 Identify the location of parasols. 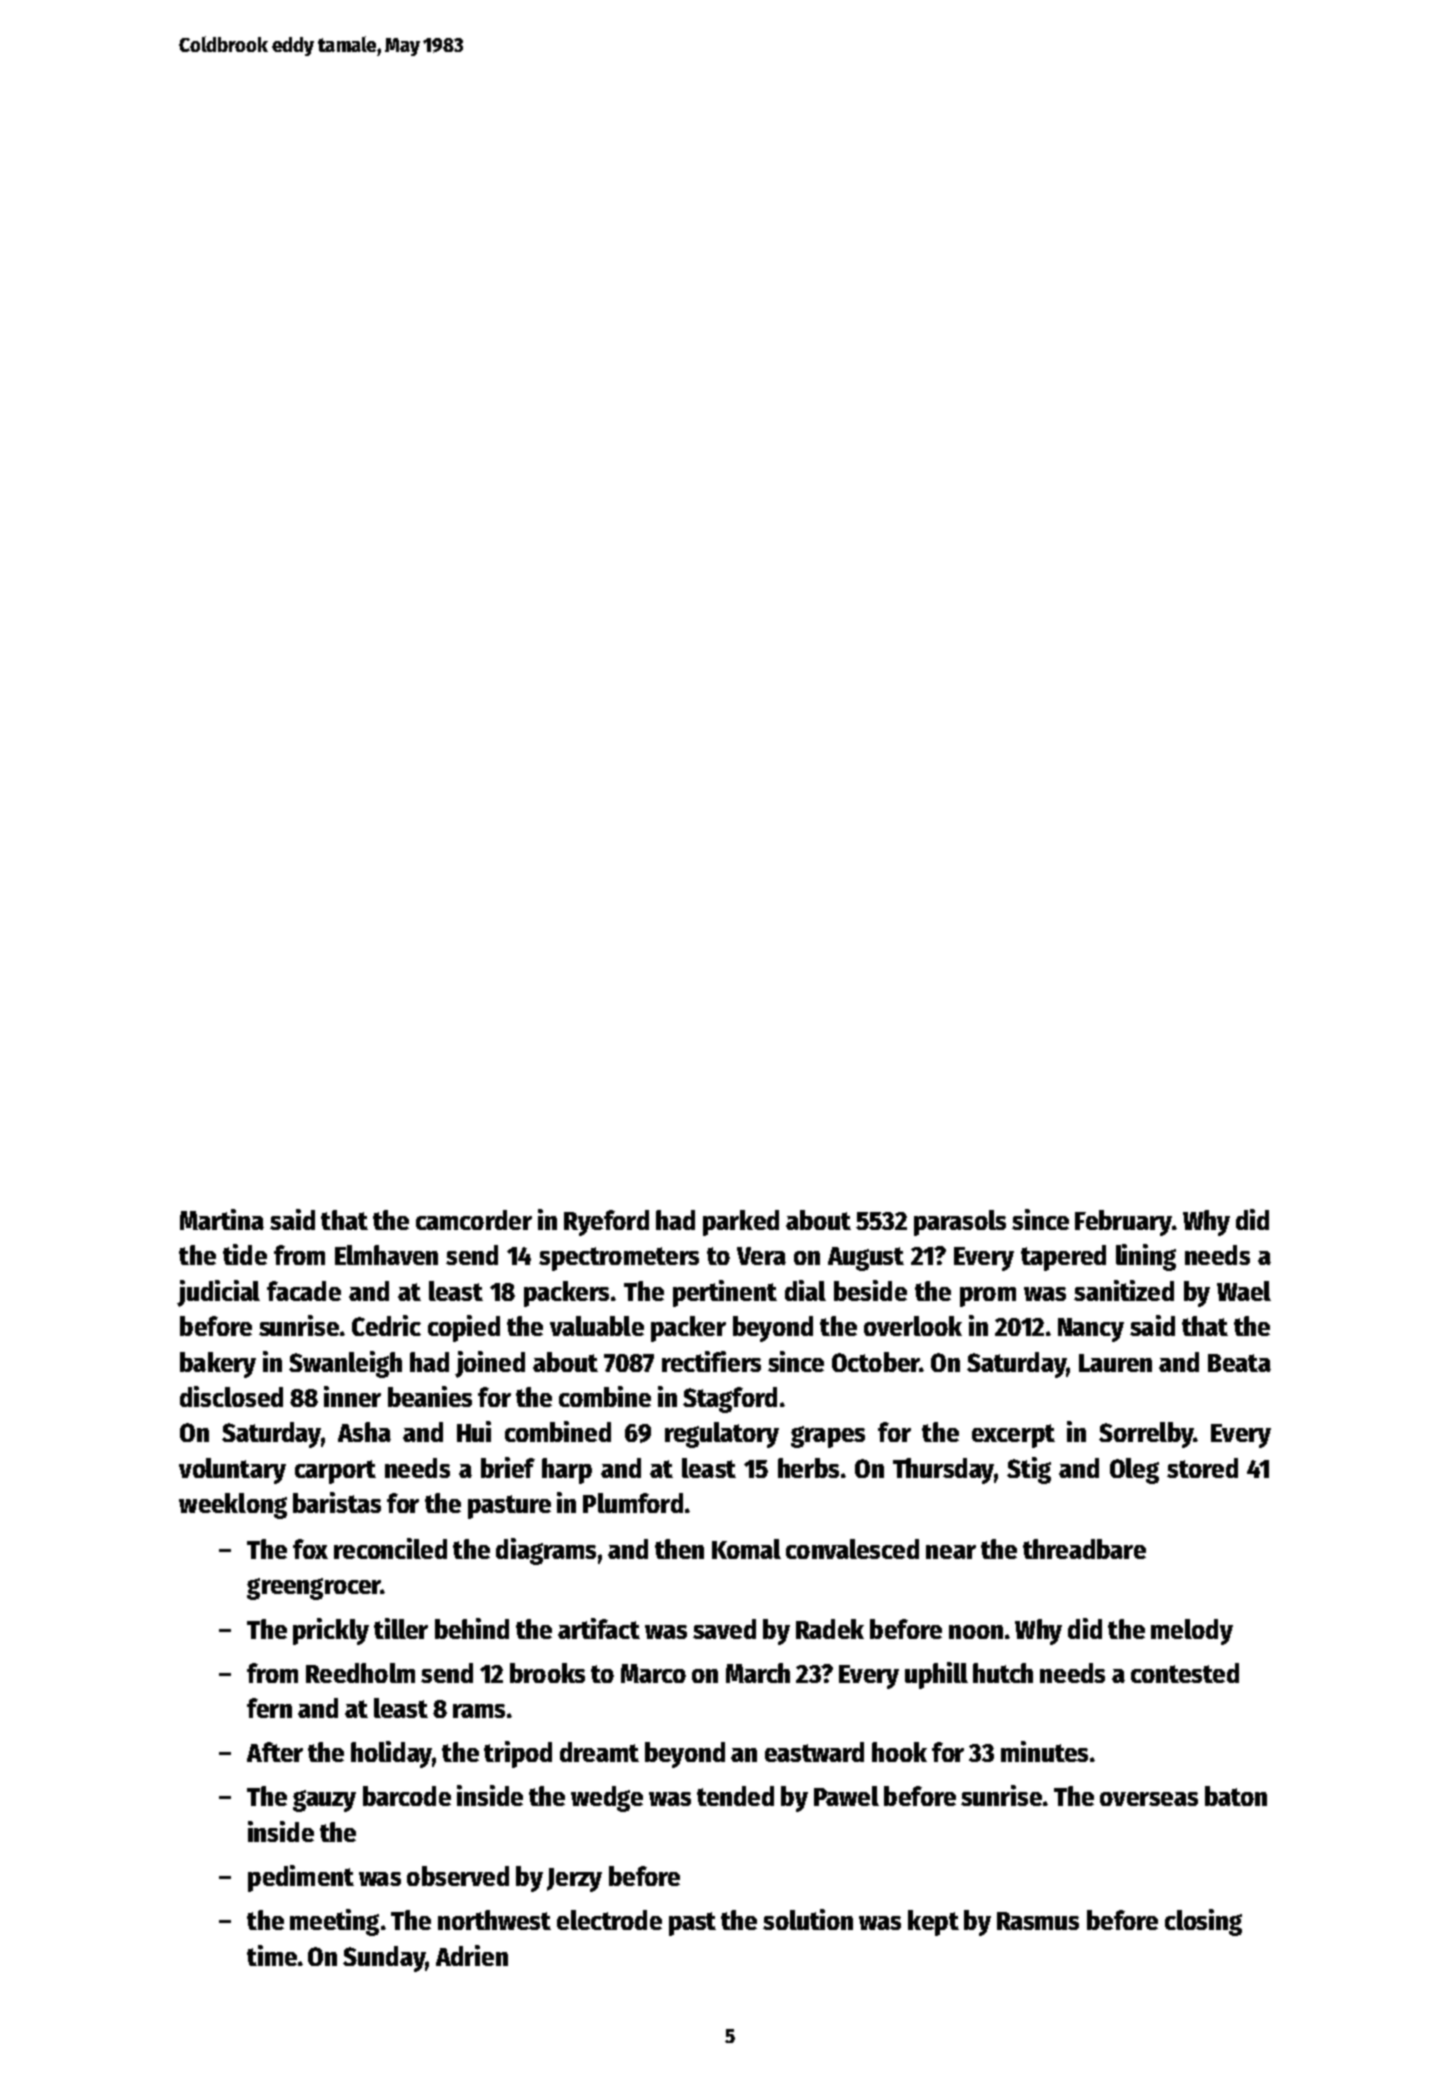
(960, 1223).
